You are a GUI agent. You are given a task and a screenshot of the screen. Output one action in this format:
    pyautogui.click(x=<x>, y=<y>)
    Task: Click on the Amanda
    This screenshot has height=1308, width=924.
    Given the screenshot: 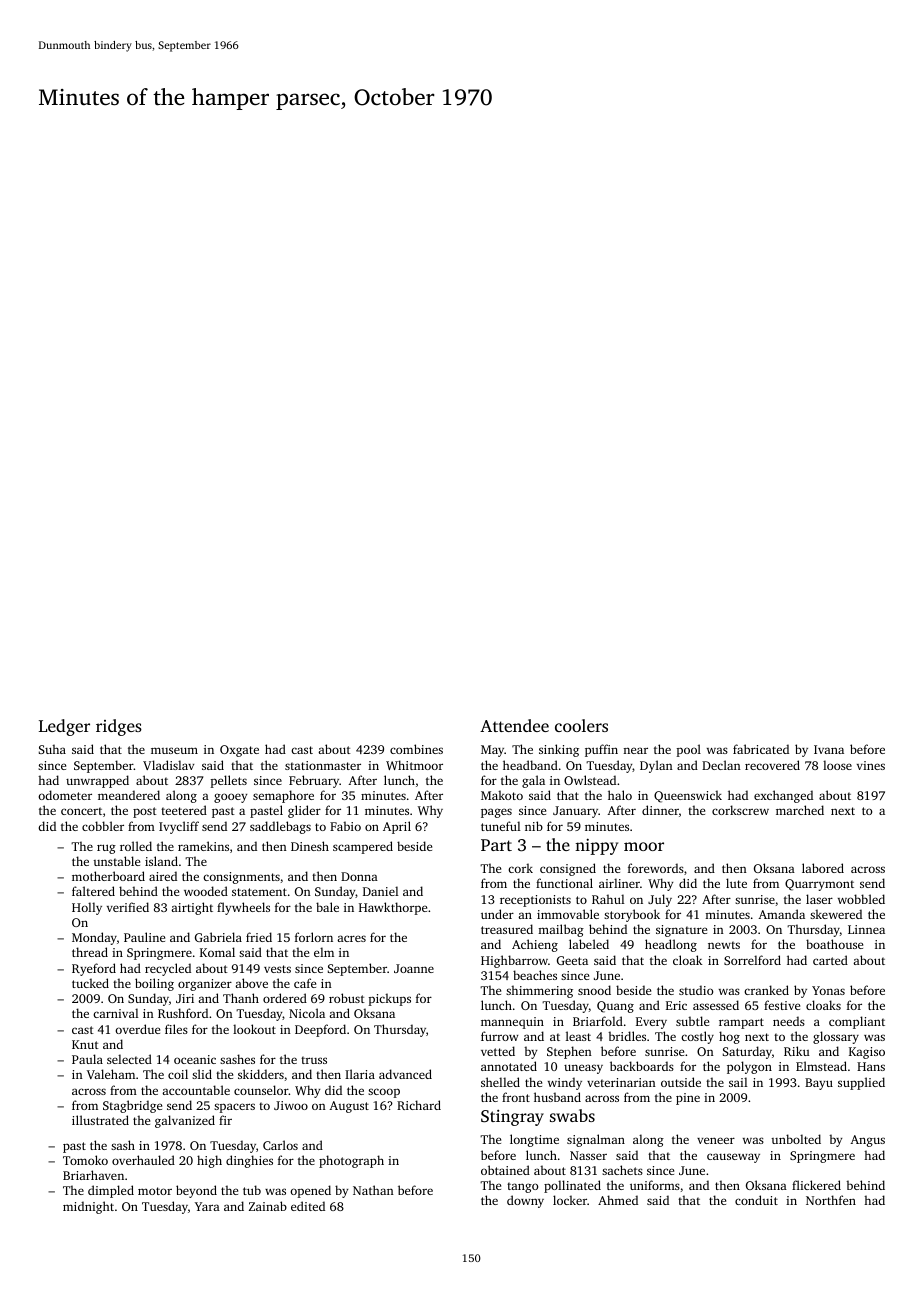 What is the action you would take?
    pyautogui.click(x=781, y=914)
